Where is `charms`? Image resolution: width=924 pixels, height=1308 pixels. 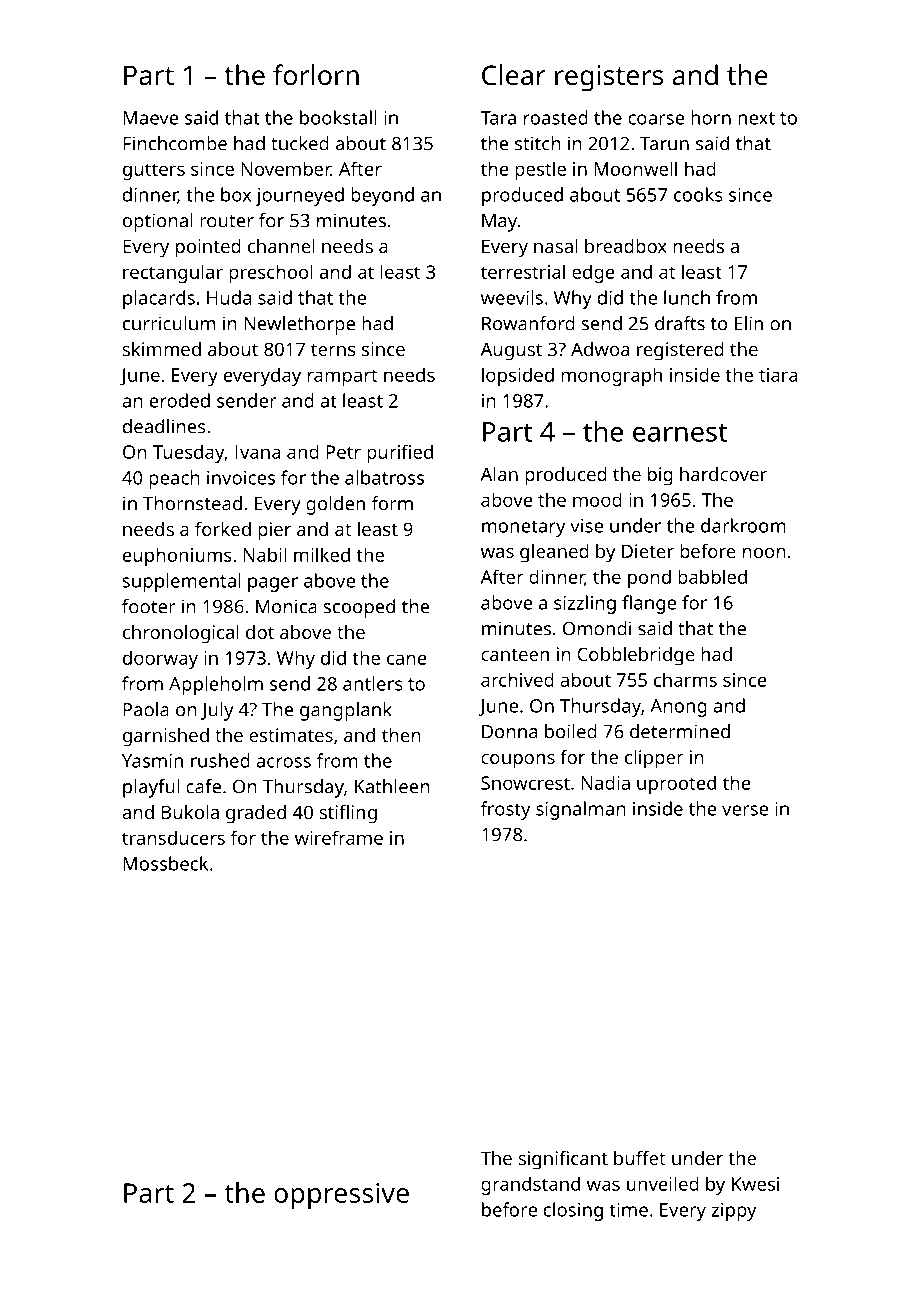 charms is located at coordinates (685, 679).
